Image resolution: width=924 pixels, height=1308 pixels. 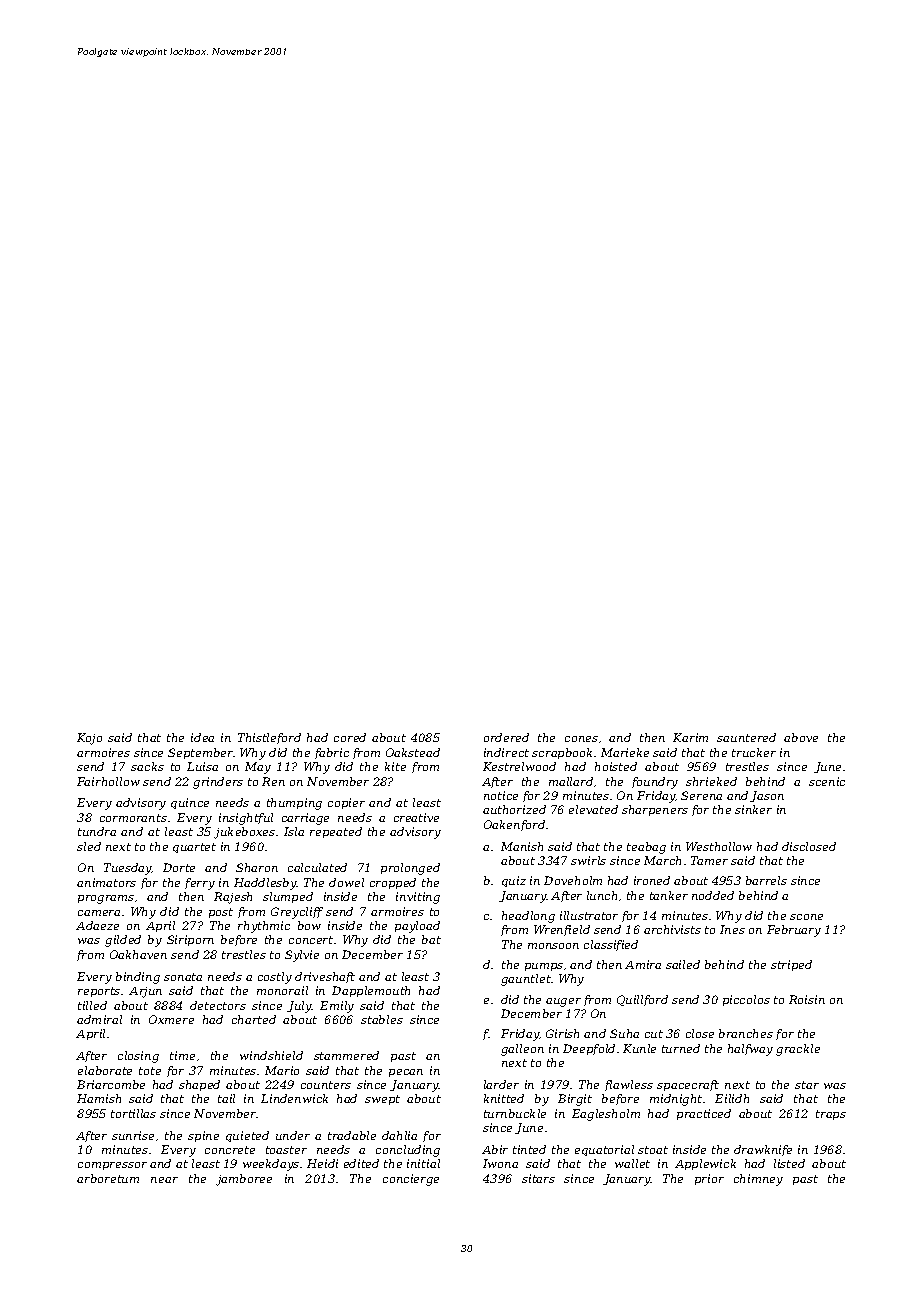 What do you see at coordinates (753, 809) in the screenshot?
I see `sinker` at bounding box center [753, 809].
